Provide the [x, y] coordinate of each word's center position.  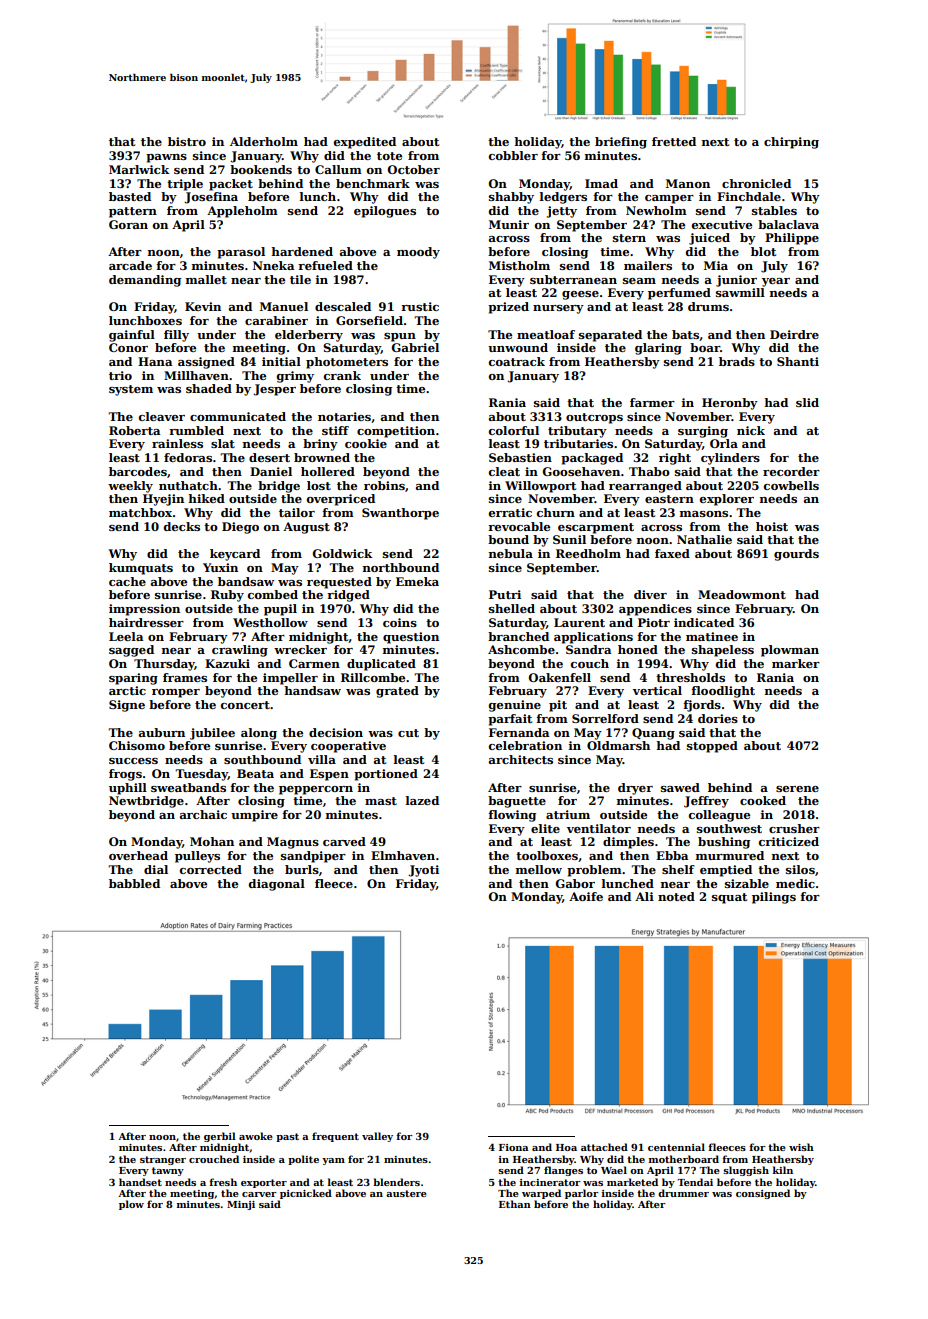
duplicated [381, 665]
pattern [133, 212]
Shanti [798, 361]
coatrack [517, 361]
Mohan [212, 841]
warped [541, 1194]
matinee [712, 636]
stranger [163, 1160]
